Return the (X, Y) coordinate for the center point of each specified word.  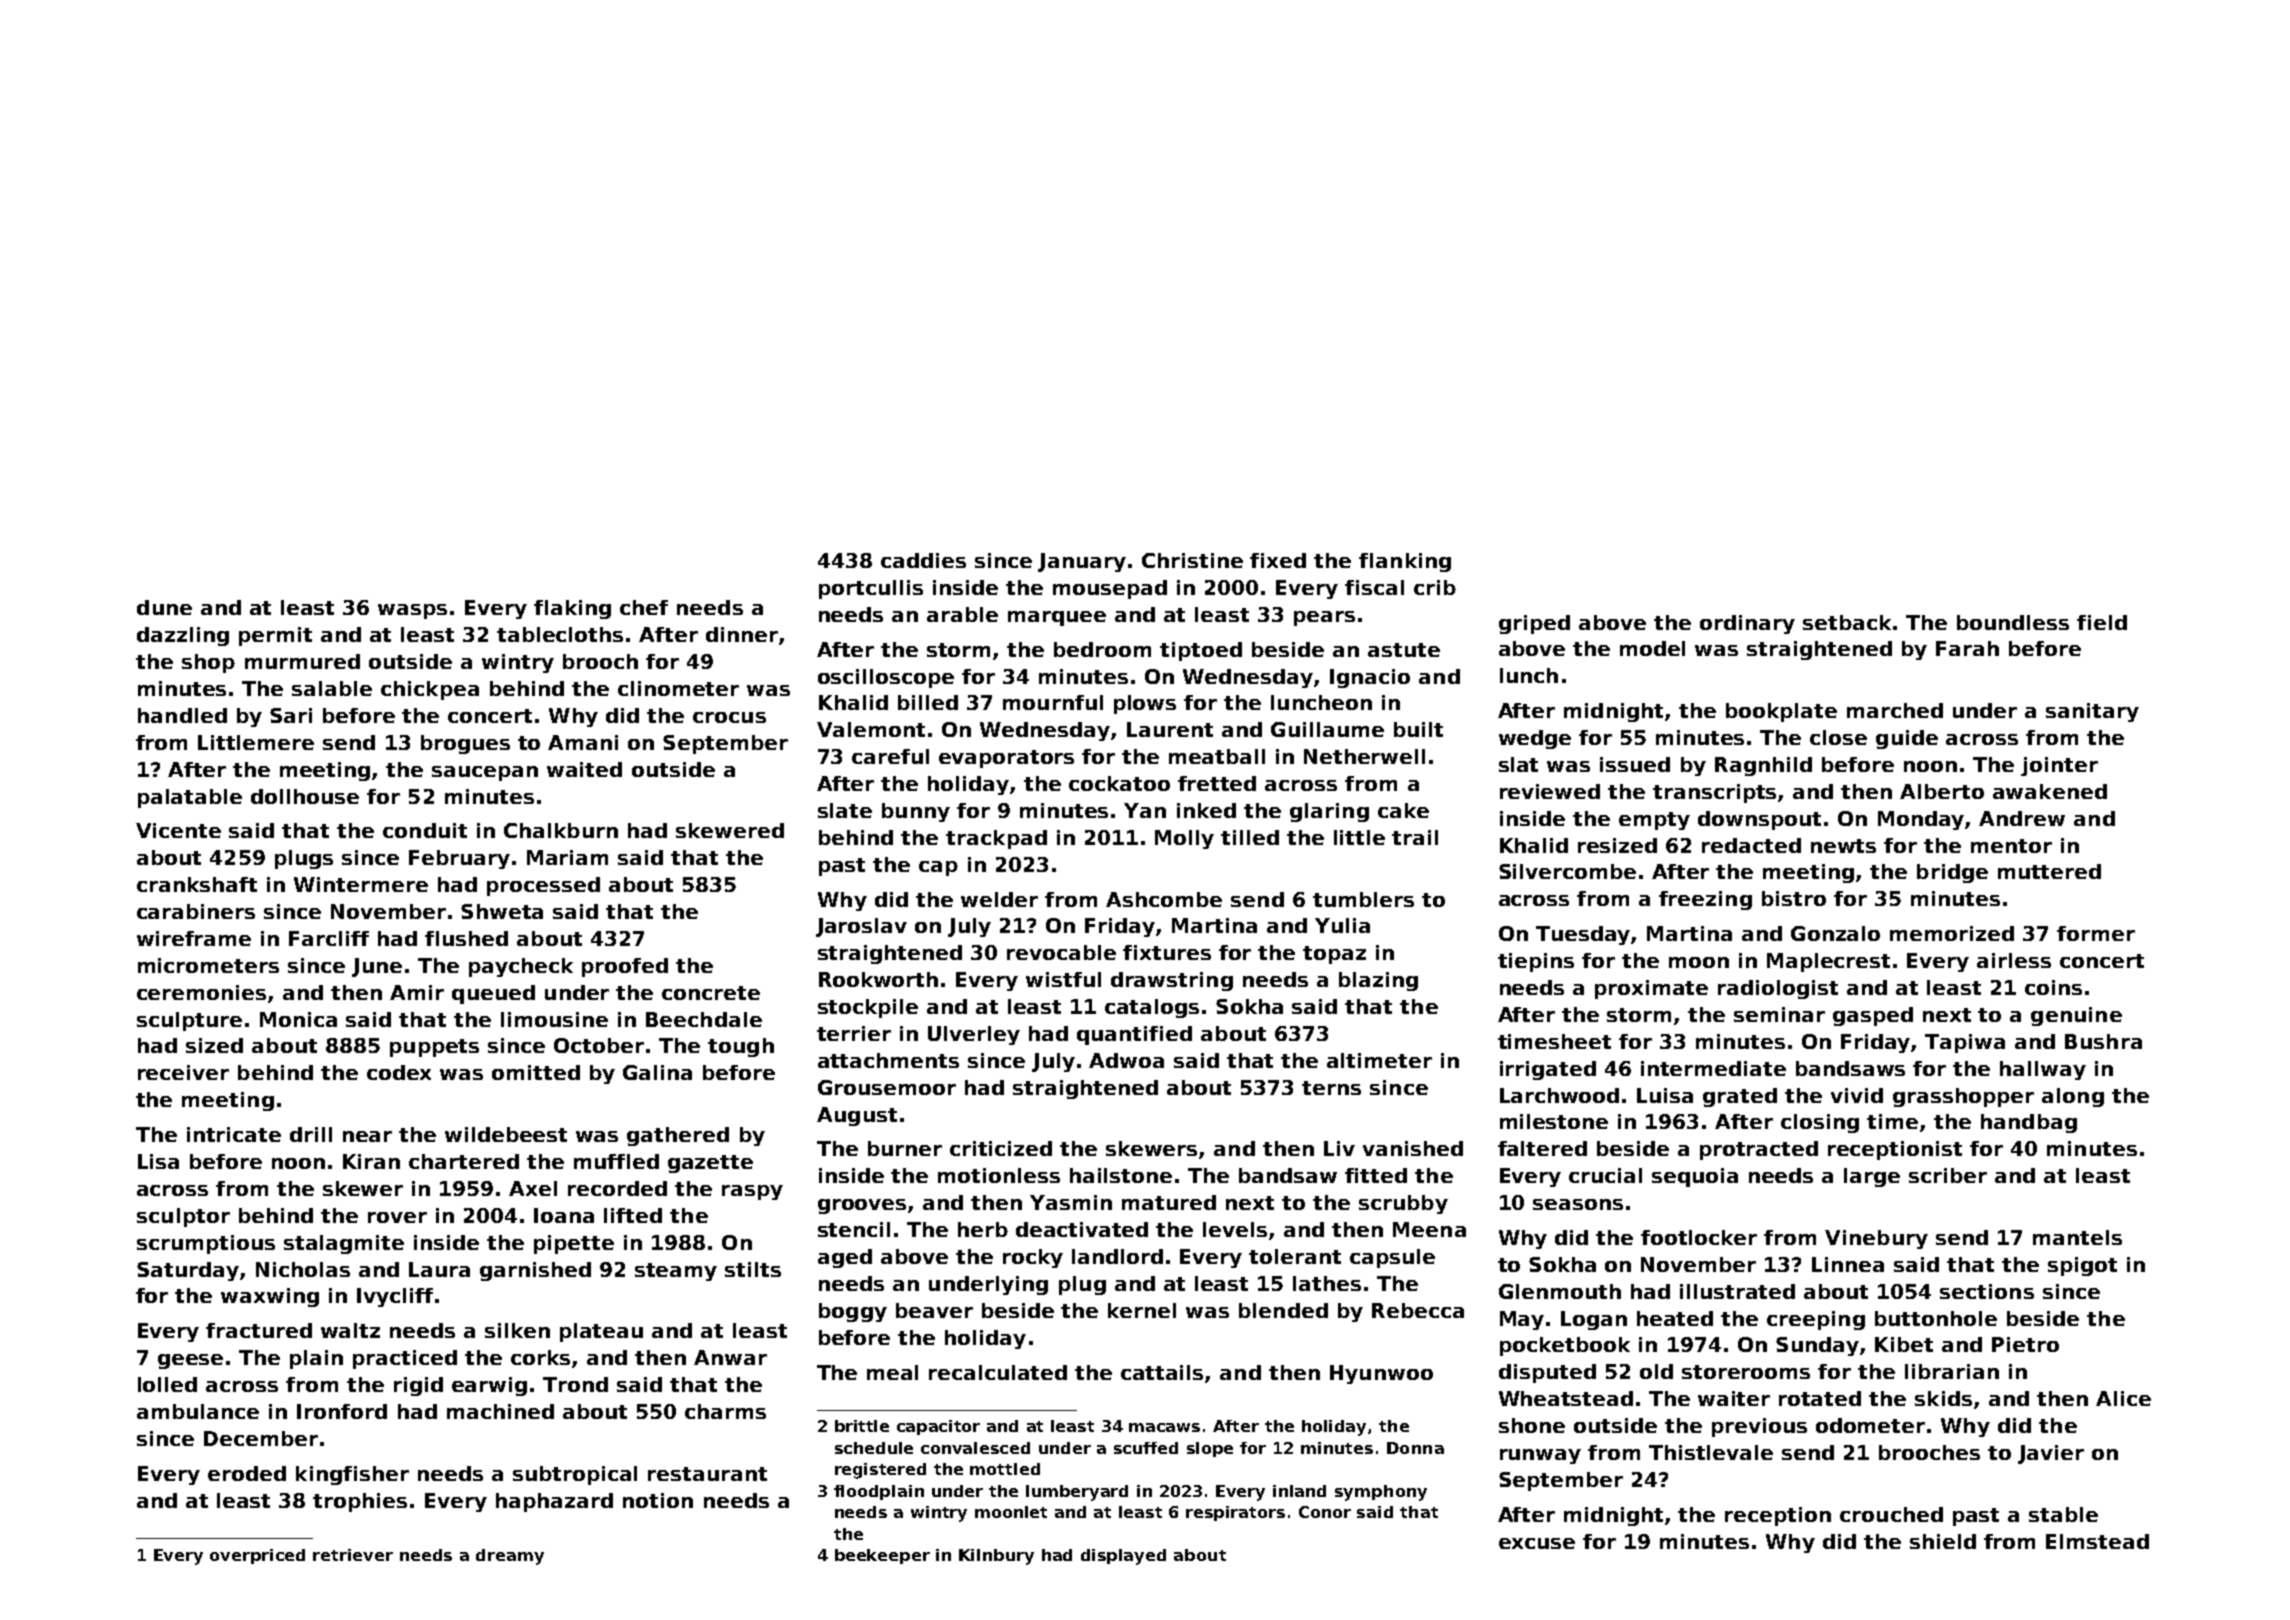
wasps (412, 611)
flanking (1405, 562)
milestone (1554, 1121)
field (2102, 622)
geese (190, 1361)
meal (892, 1372)
